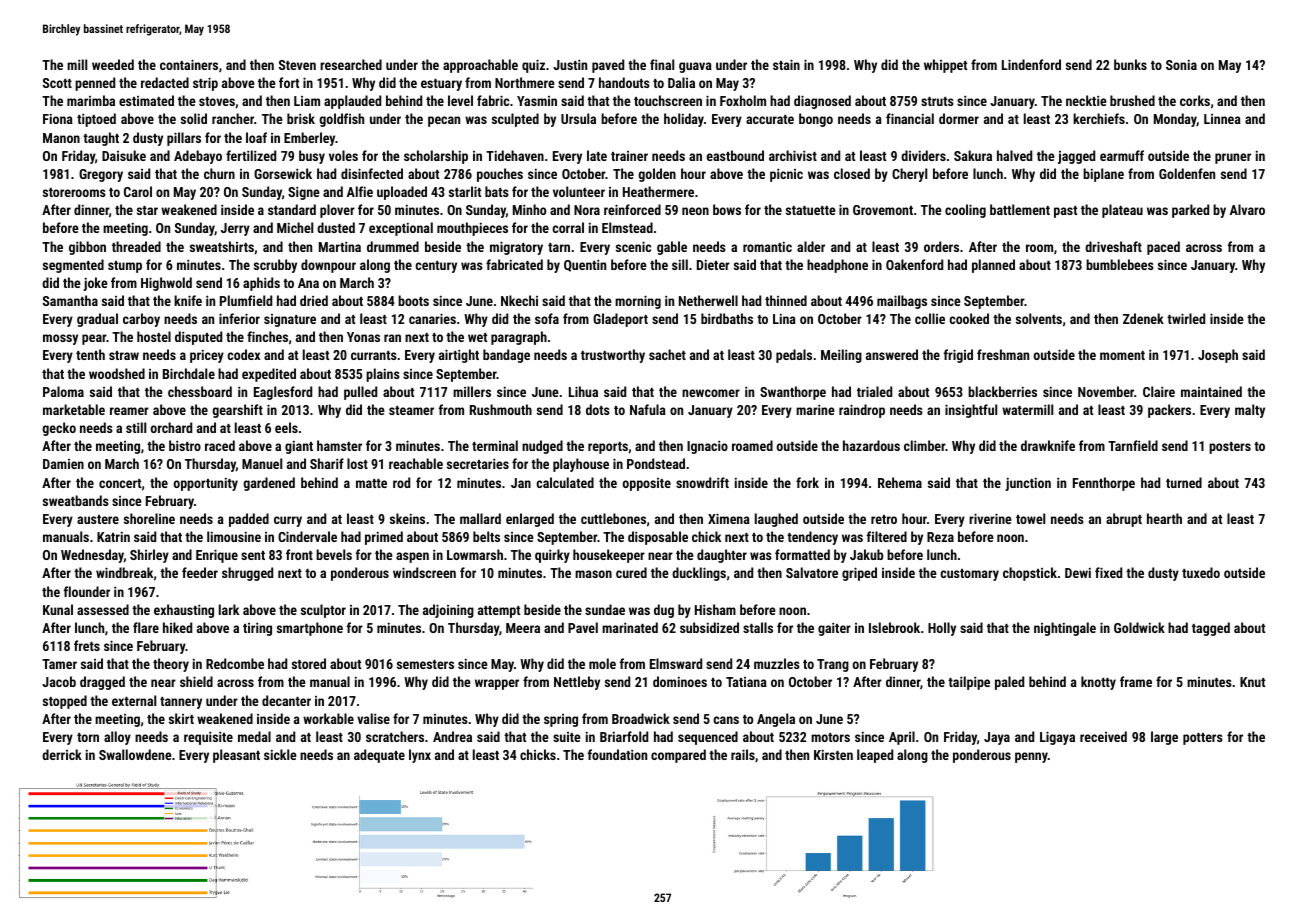 Image resolution: width=1308 pixels, height=924 pixels. I want to click on disinfected, so click(372, 173).
